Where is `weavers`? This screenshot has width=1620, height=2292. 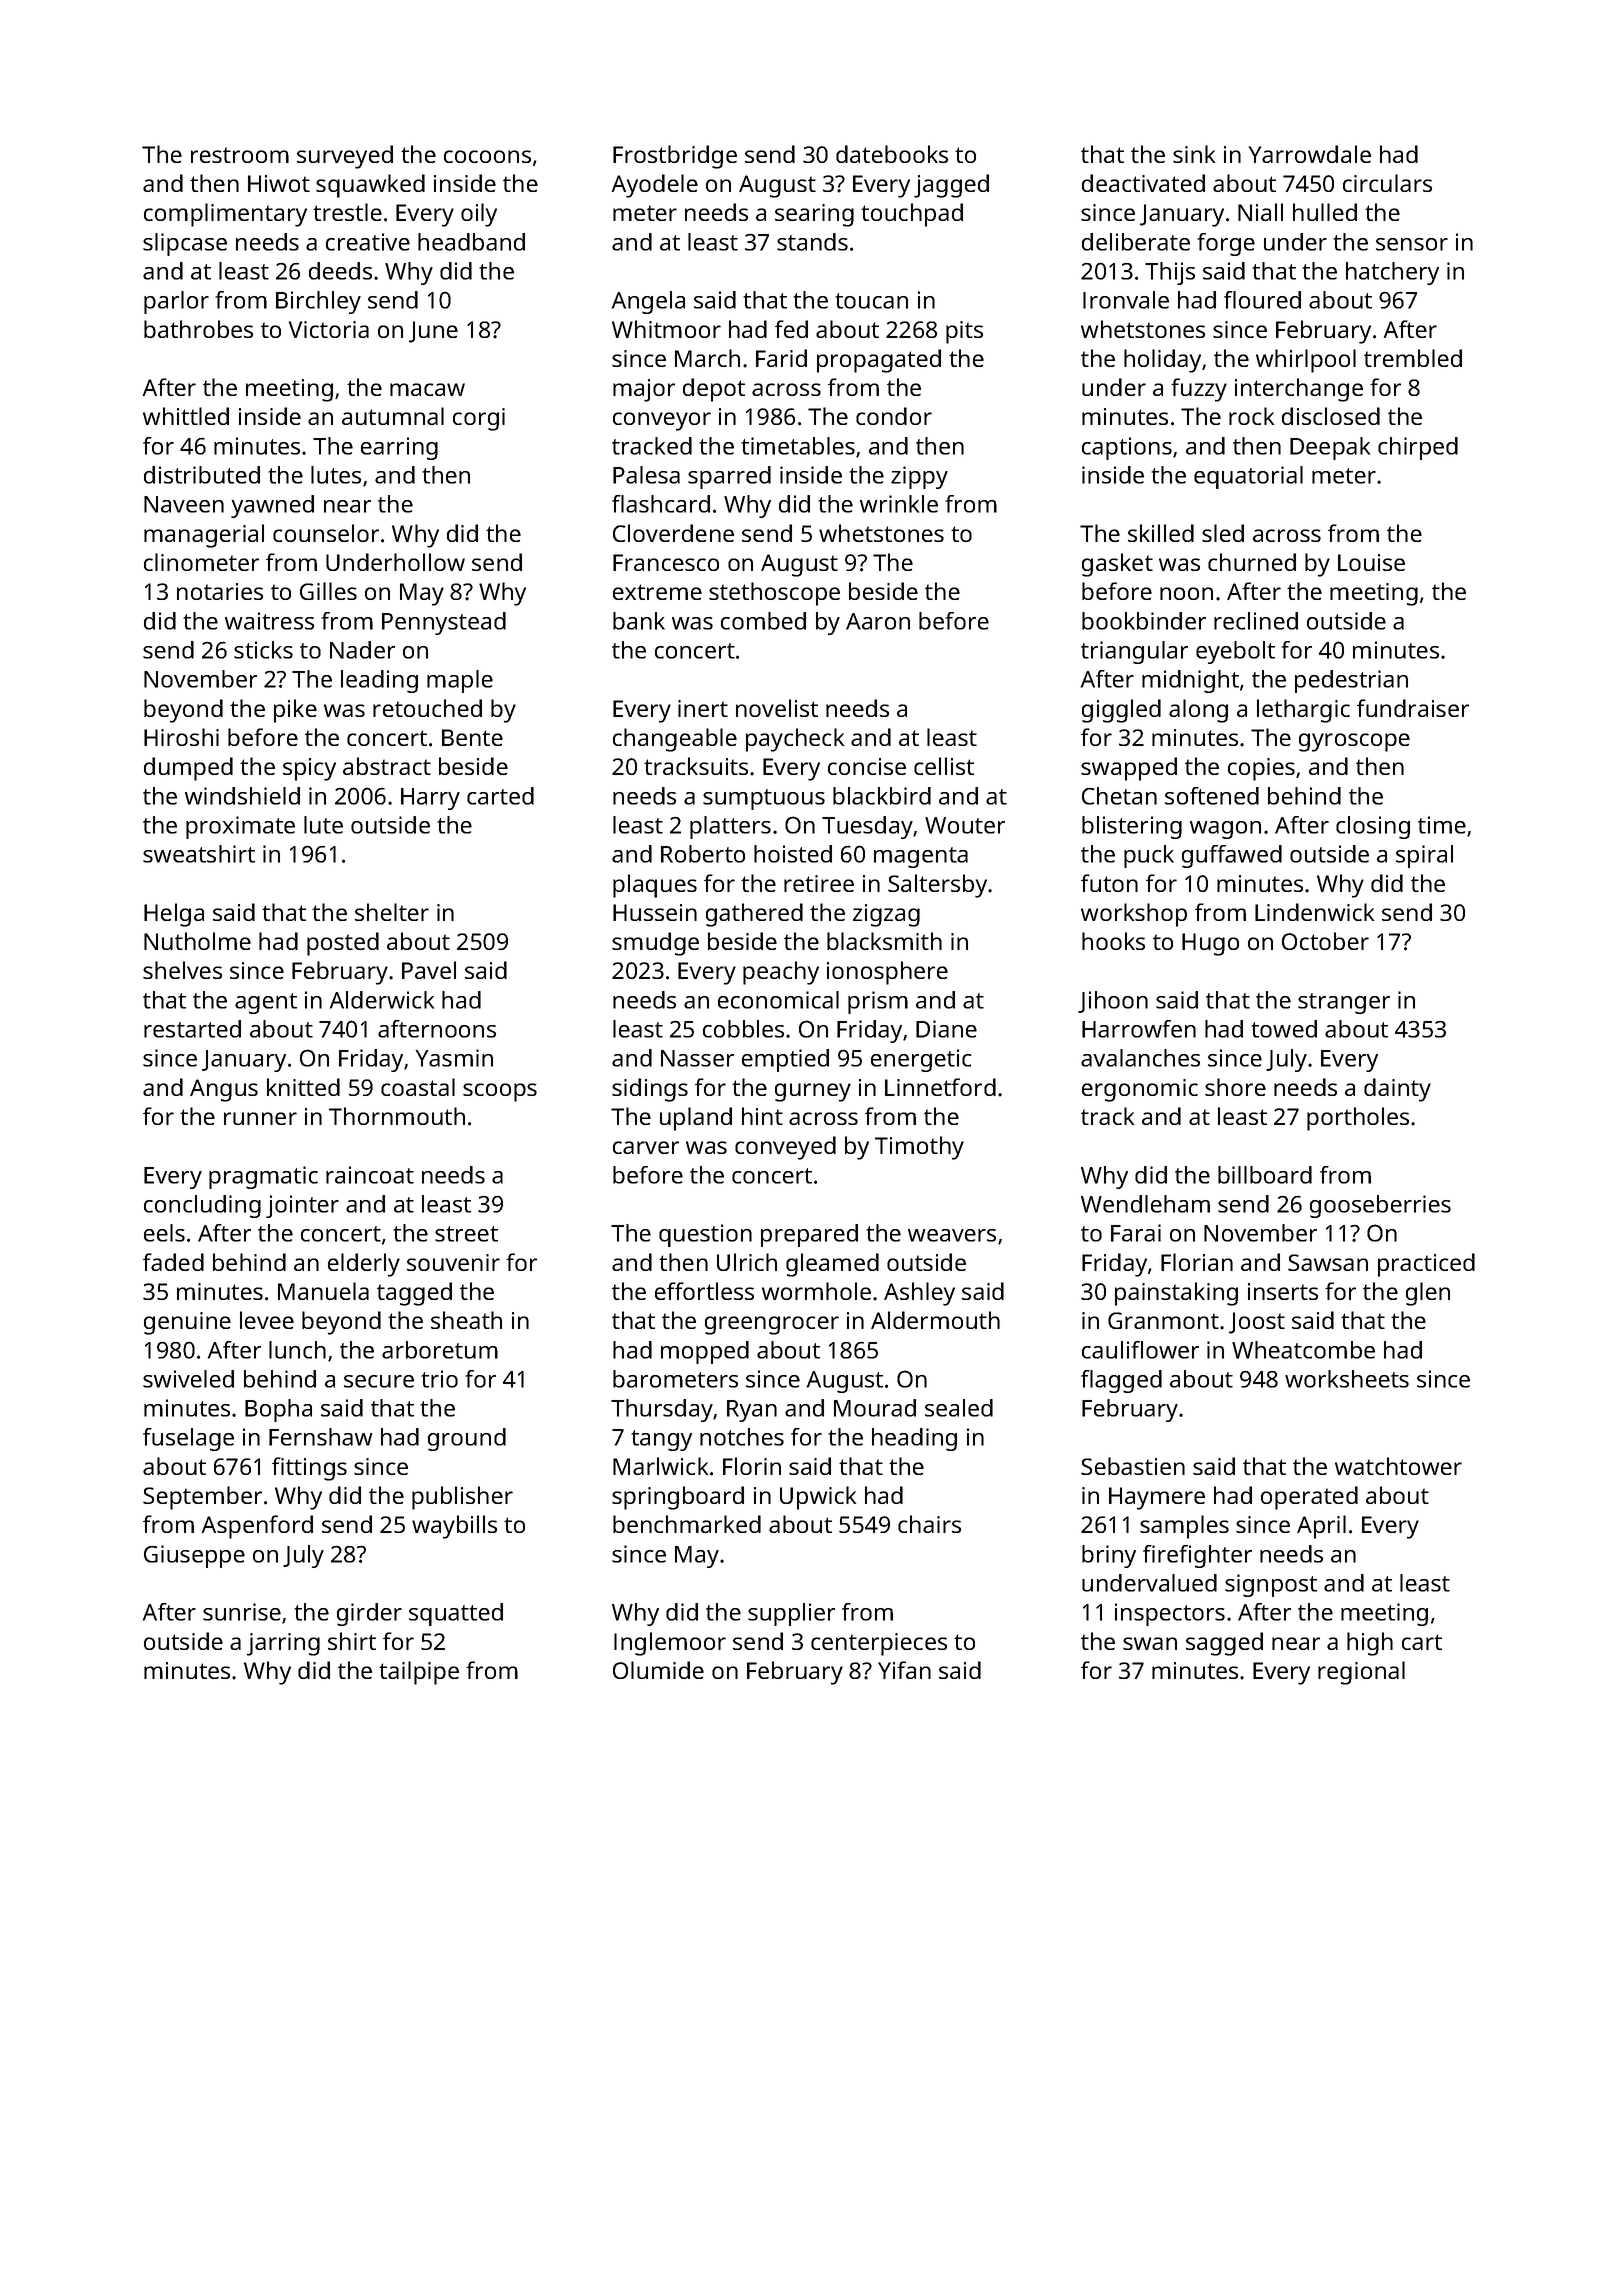
weavers is located at coordinates (952, 1235).
